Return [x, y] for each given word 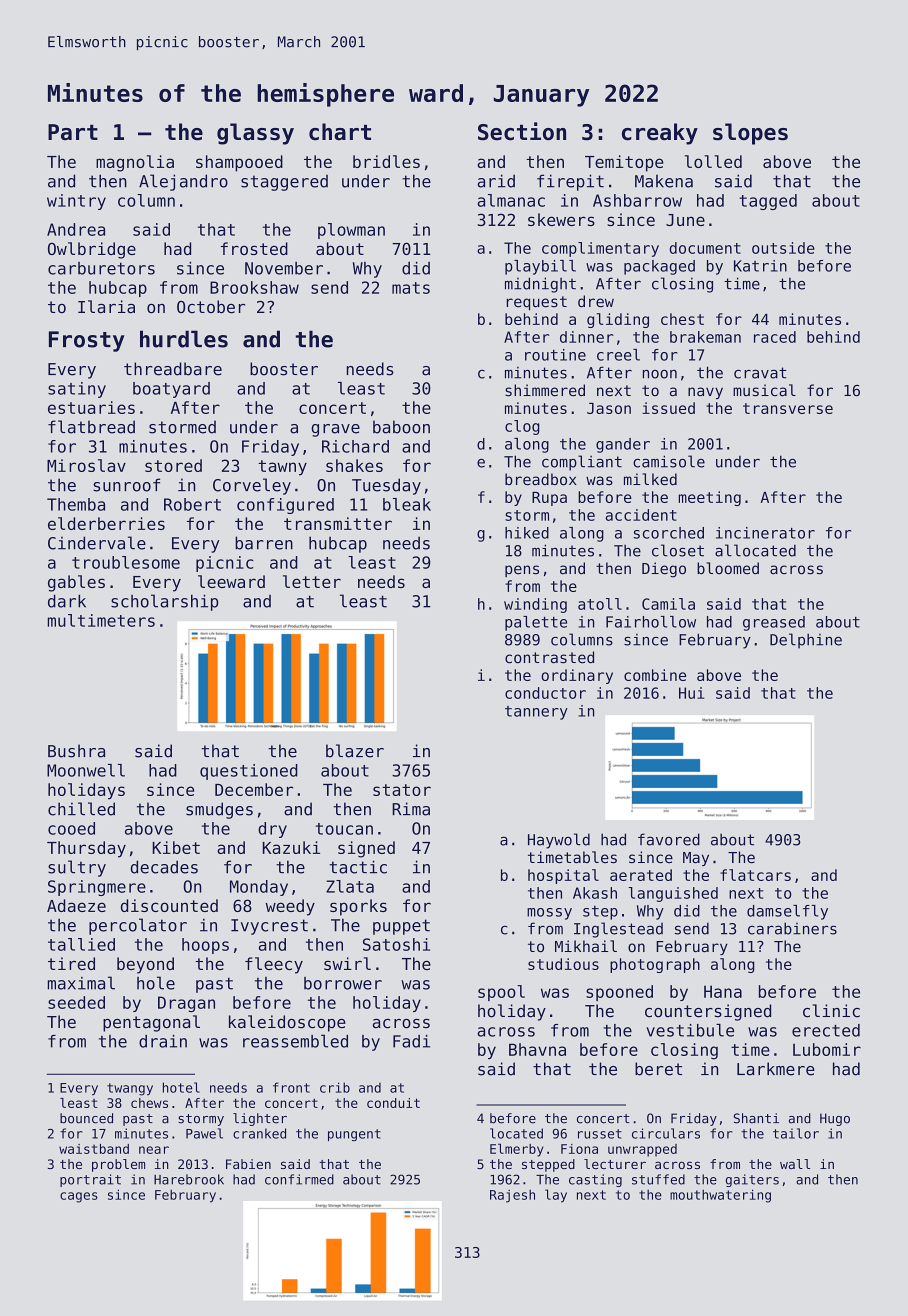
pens [522, 571]
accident [641, 515]
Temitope [624, 163]
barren [264, 543]
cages [79, 1197]
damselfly [787, 912]
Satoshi [396, 944]
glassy [255, 134]
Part [73, 132]
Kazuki [291, 847]
